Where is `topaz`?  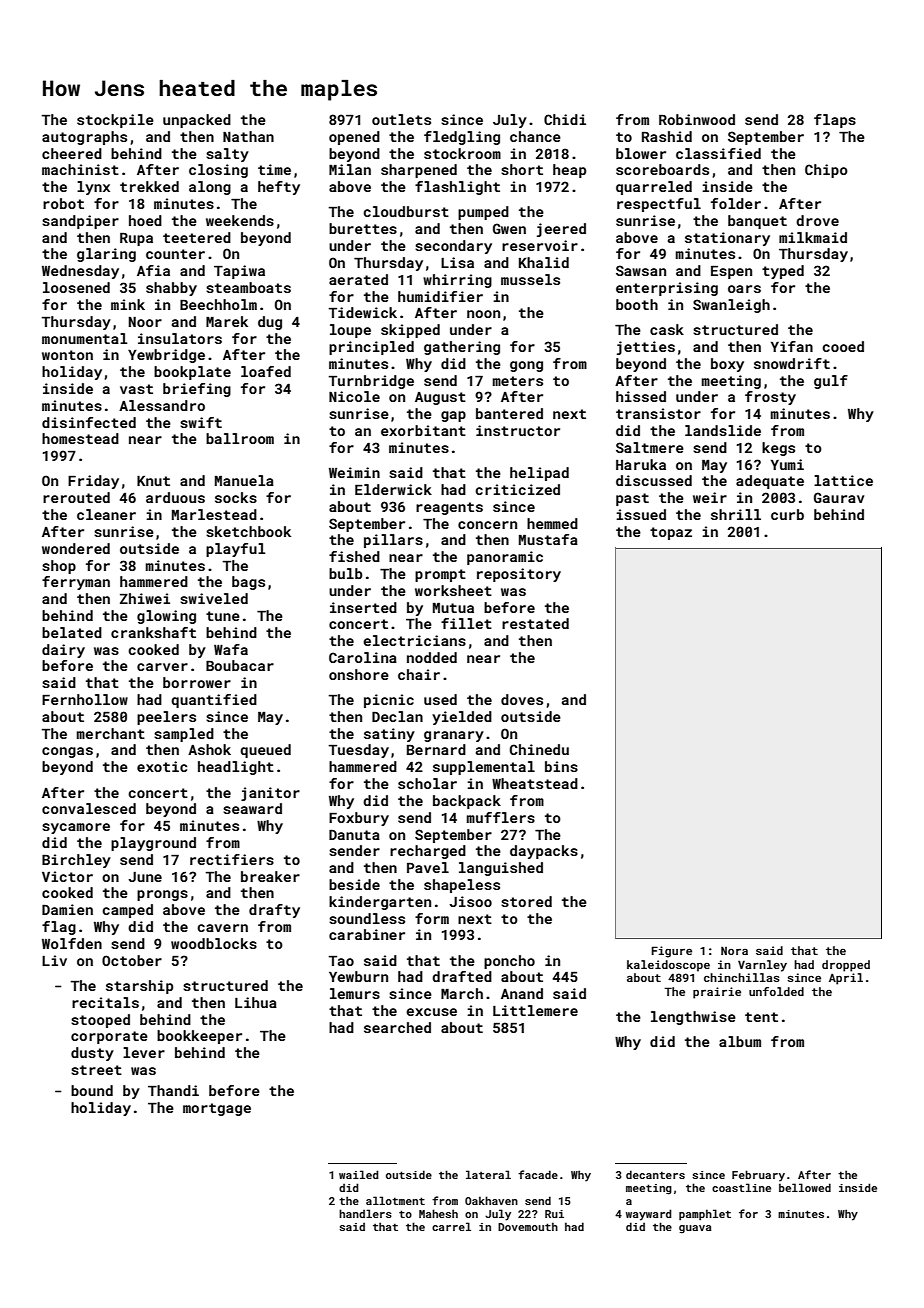 topaz is located at coordinates (671, 533).
